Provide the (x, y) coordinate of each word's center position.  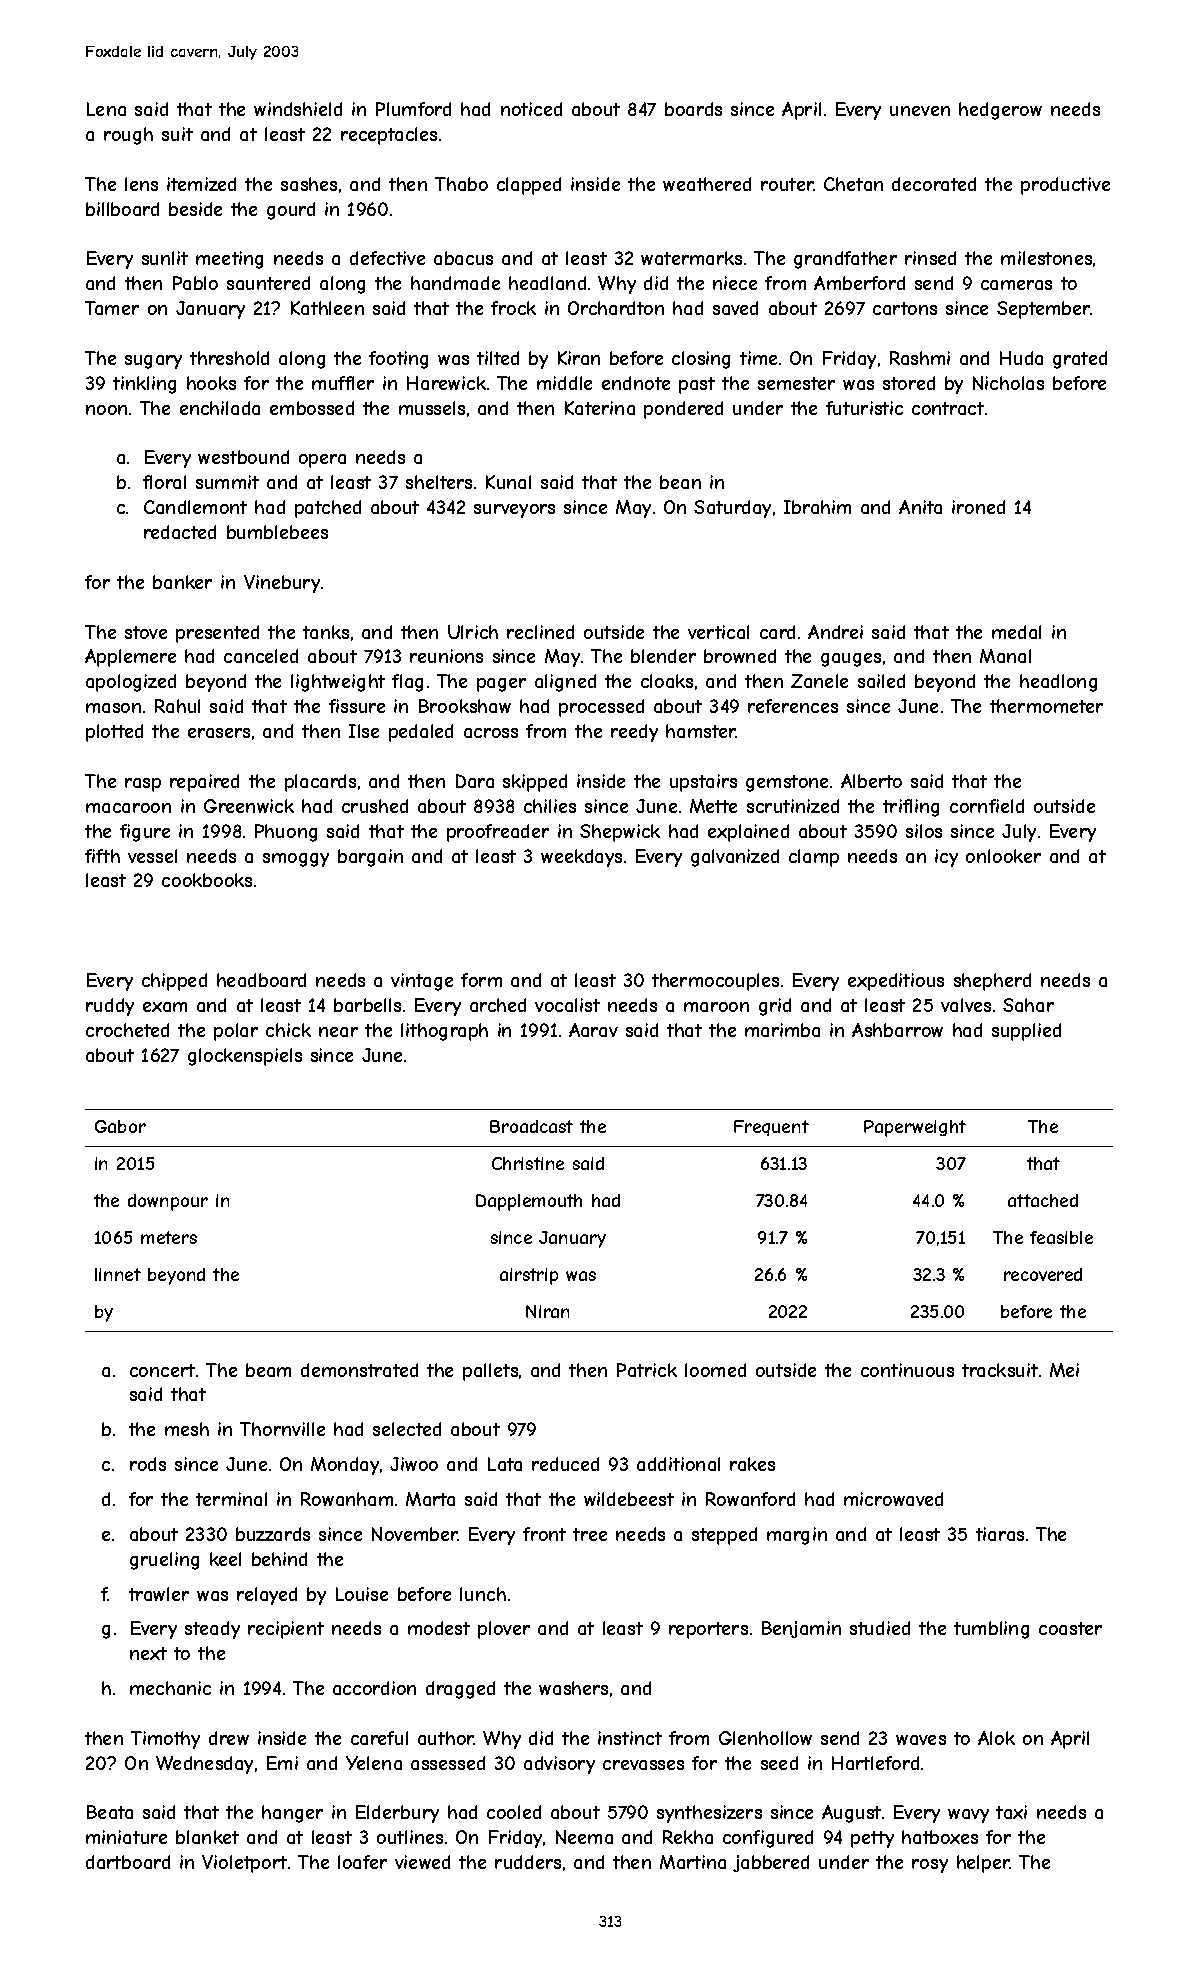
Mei (1064, 1370)
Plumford (413, 109)
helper (983, 1864)
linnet (118, 1274)
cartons (905, 308)
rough (128, 136)
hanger (292, 1814)
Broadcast (531, 1126)
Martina (693, 1862)
